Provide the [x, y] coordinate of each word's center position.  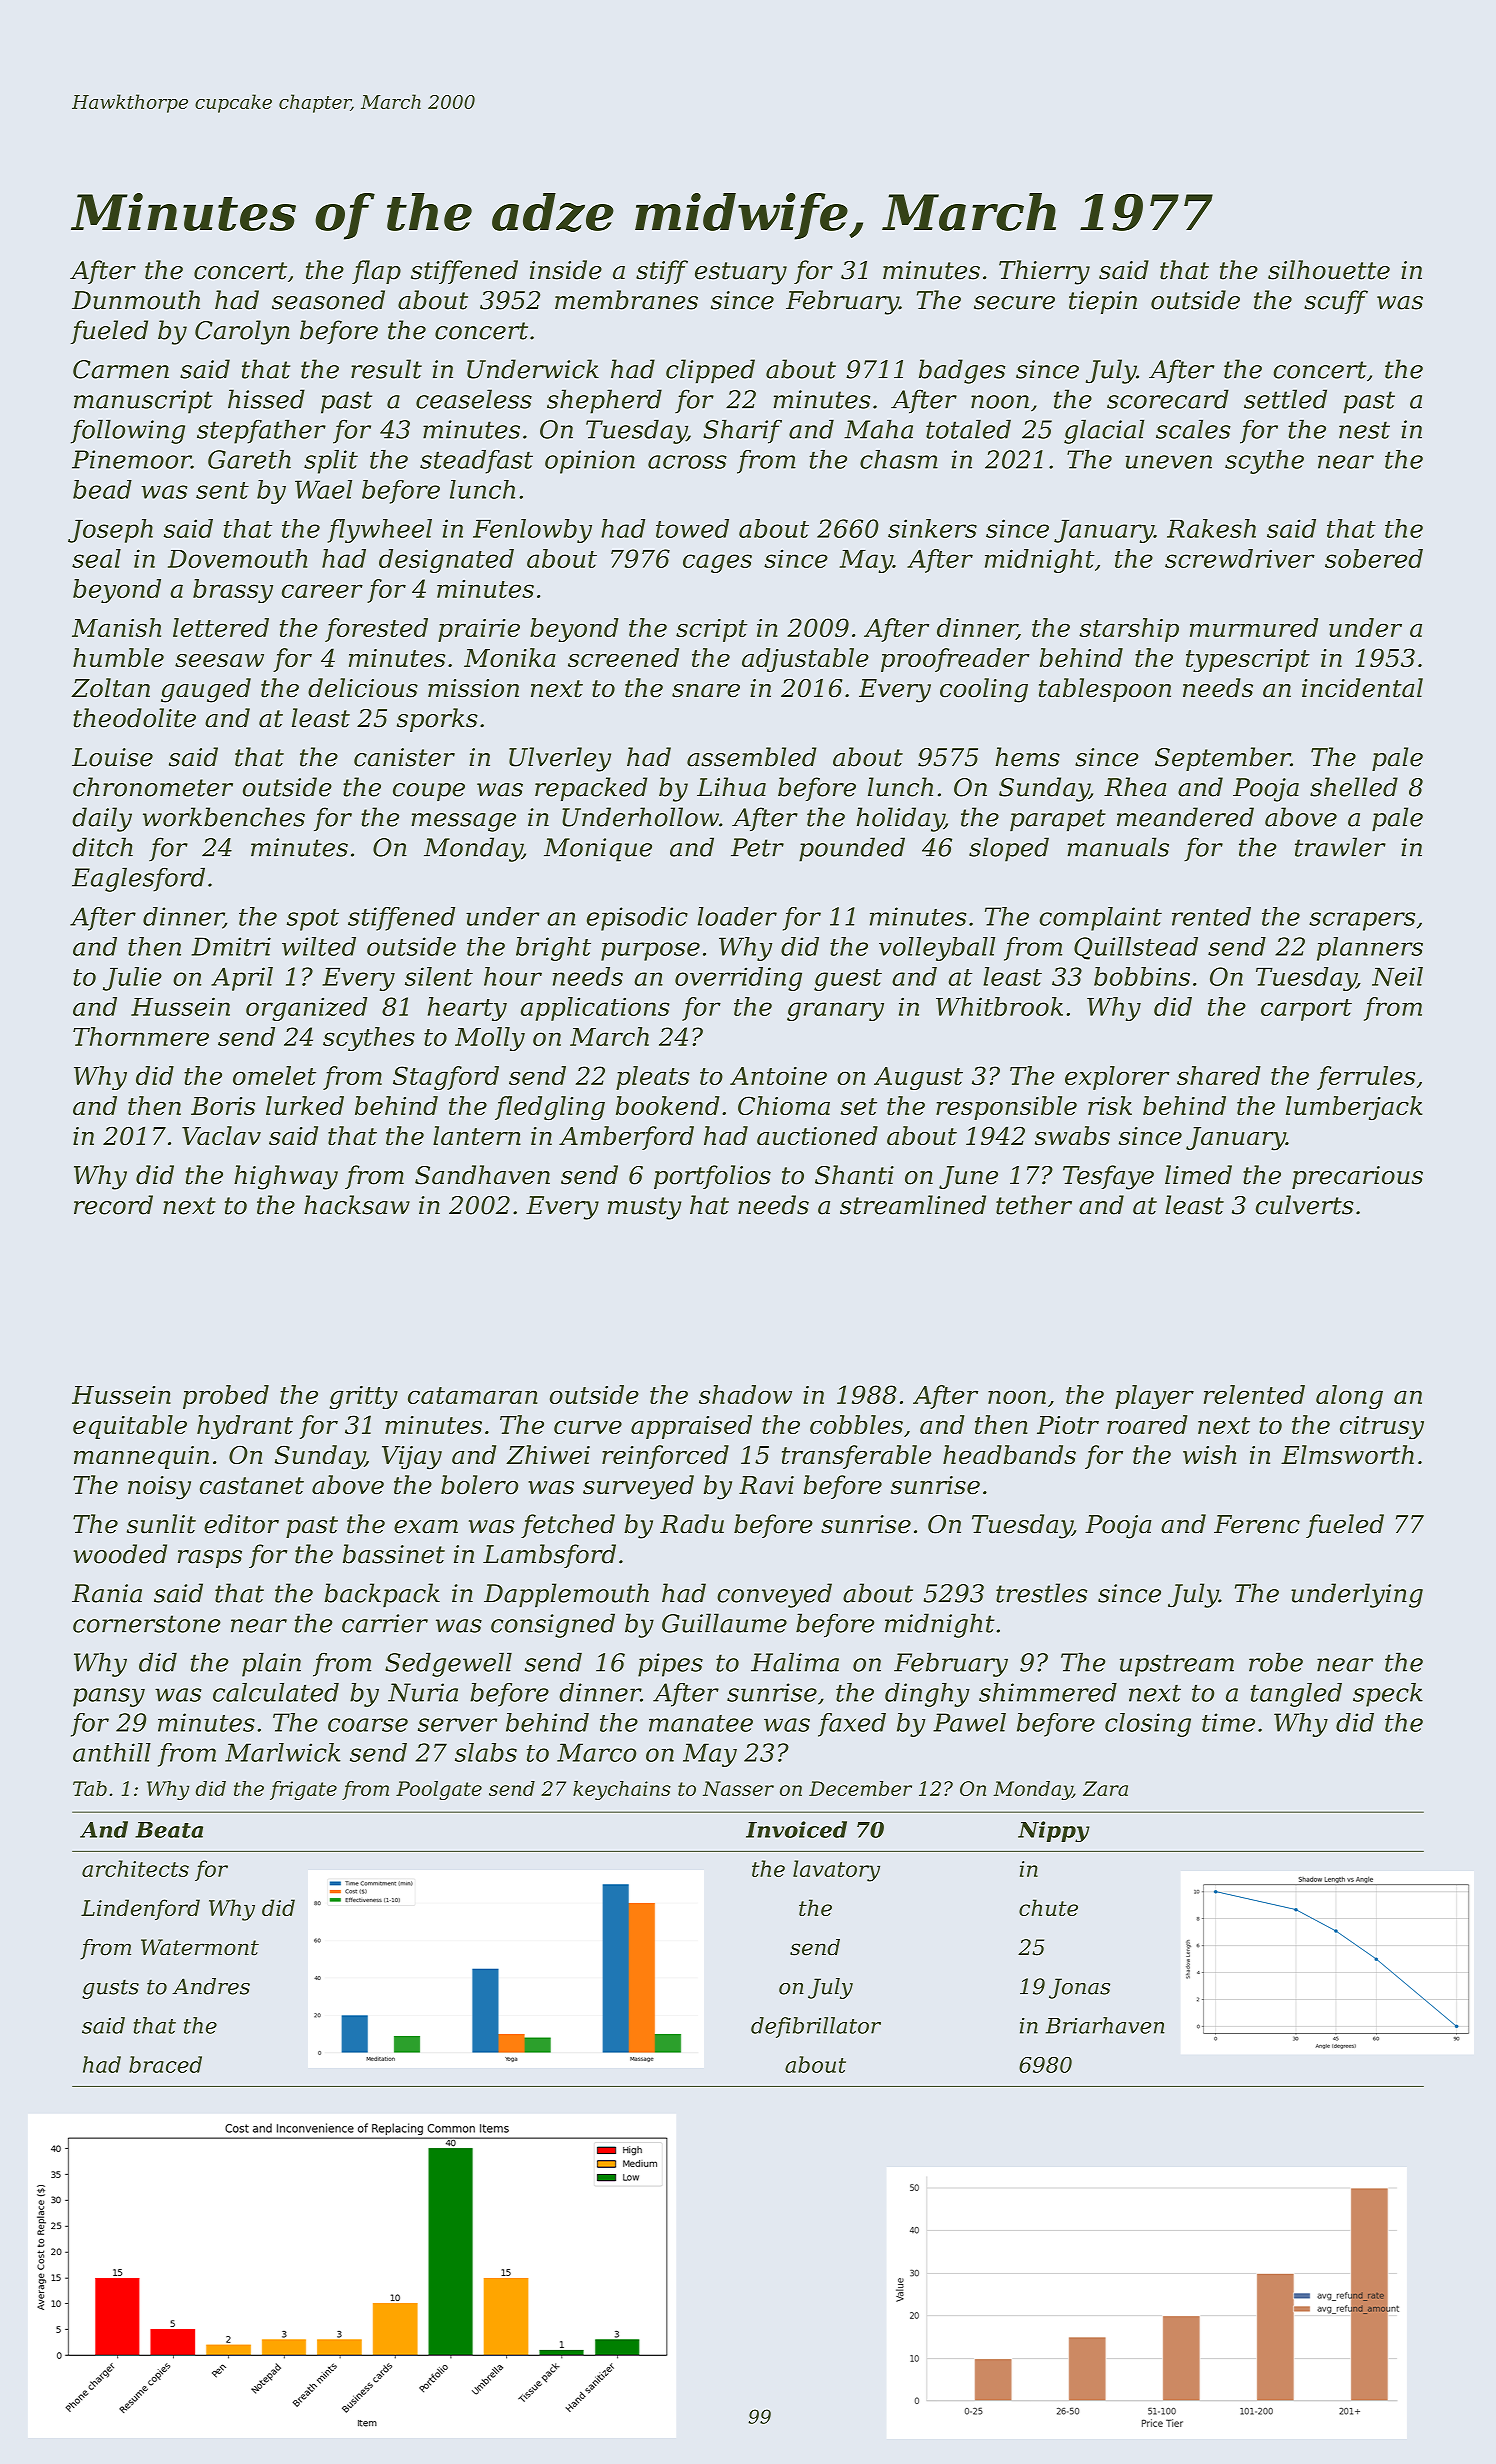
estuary [741, 273]
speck [1388, 1695]
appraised [691, 1427]
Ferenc [1257, 1524]
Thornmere [141, 1036]
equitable [130, 1427]
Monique [598, 850]
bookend [668, 1105]
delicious [363, 688]
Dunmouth [136, 300]
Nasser [738, 1788]
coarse [368, 1725]
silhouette [1329, 270]
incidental [1362, 688]
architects [135, 1868]
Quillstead [1136, 948]
